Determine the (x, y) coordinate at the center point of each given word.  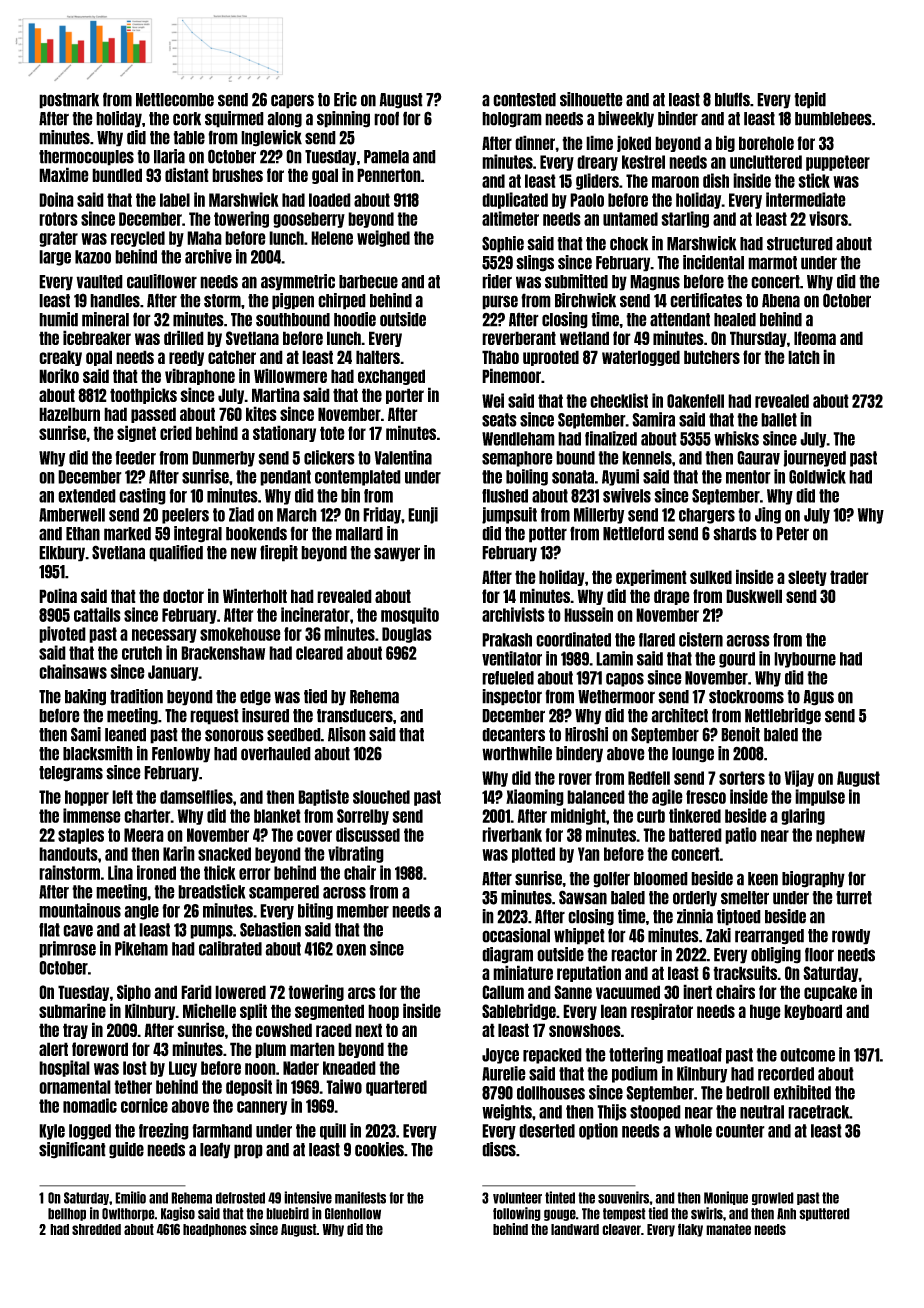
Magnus (655, 283)
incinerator (315, 614)
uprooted (551, 358)
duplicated (515, 200)
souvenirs (624, 1197)
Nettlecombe (175, 100)
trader (849, 577)
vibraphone (200, 376)
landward (575, 1229)
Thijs (612, 1112)
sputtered (824, 1214)
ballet (779, 420)
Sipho (134, 992)
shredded (96, 1229)
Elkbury (62, 554)
